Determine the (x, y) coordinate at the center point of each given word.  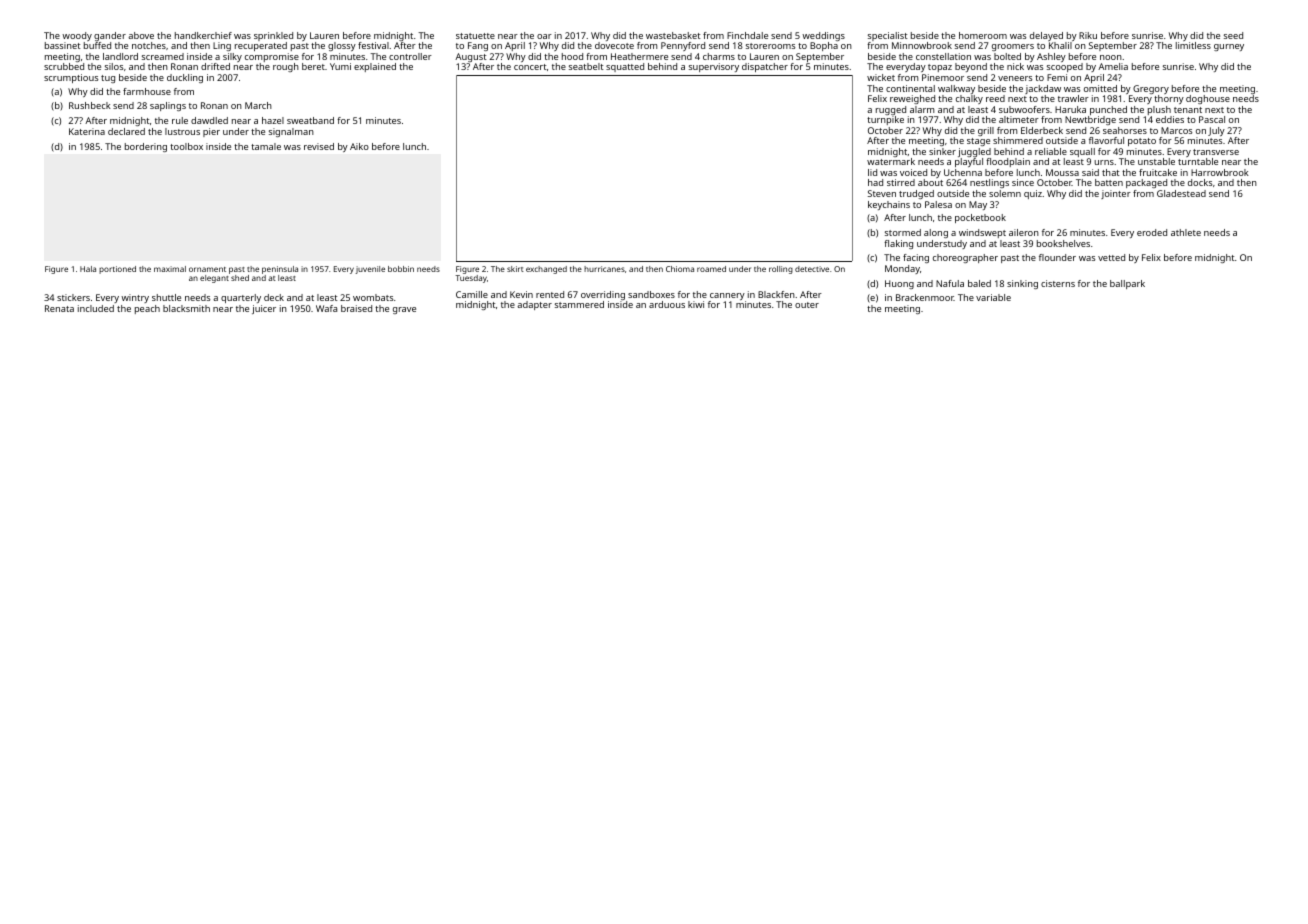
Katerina (87, 131)
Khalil (1060, 45)
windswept (982, 233)
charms (719, 56)
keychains (889, 205)
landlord (120, 56)
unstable (1156, 161)
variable (993, 297)
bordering (146, 147)
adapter (534, 305)
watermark (891, 161)
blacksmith (186, 308)
